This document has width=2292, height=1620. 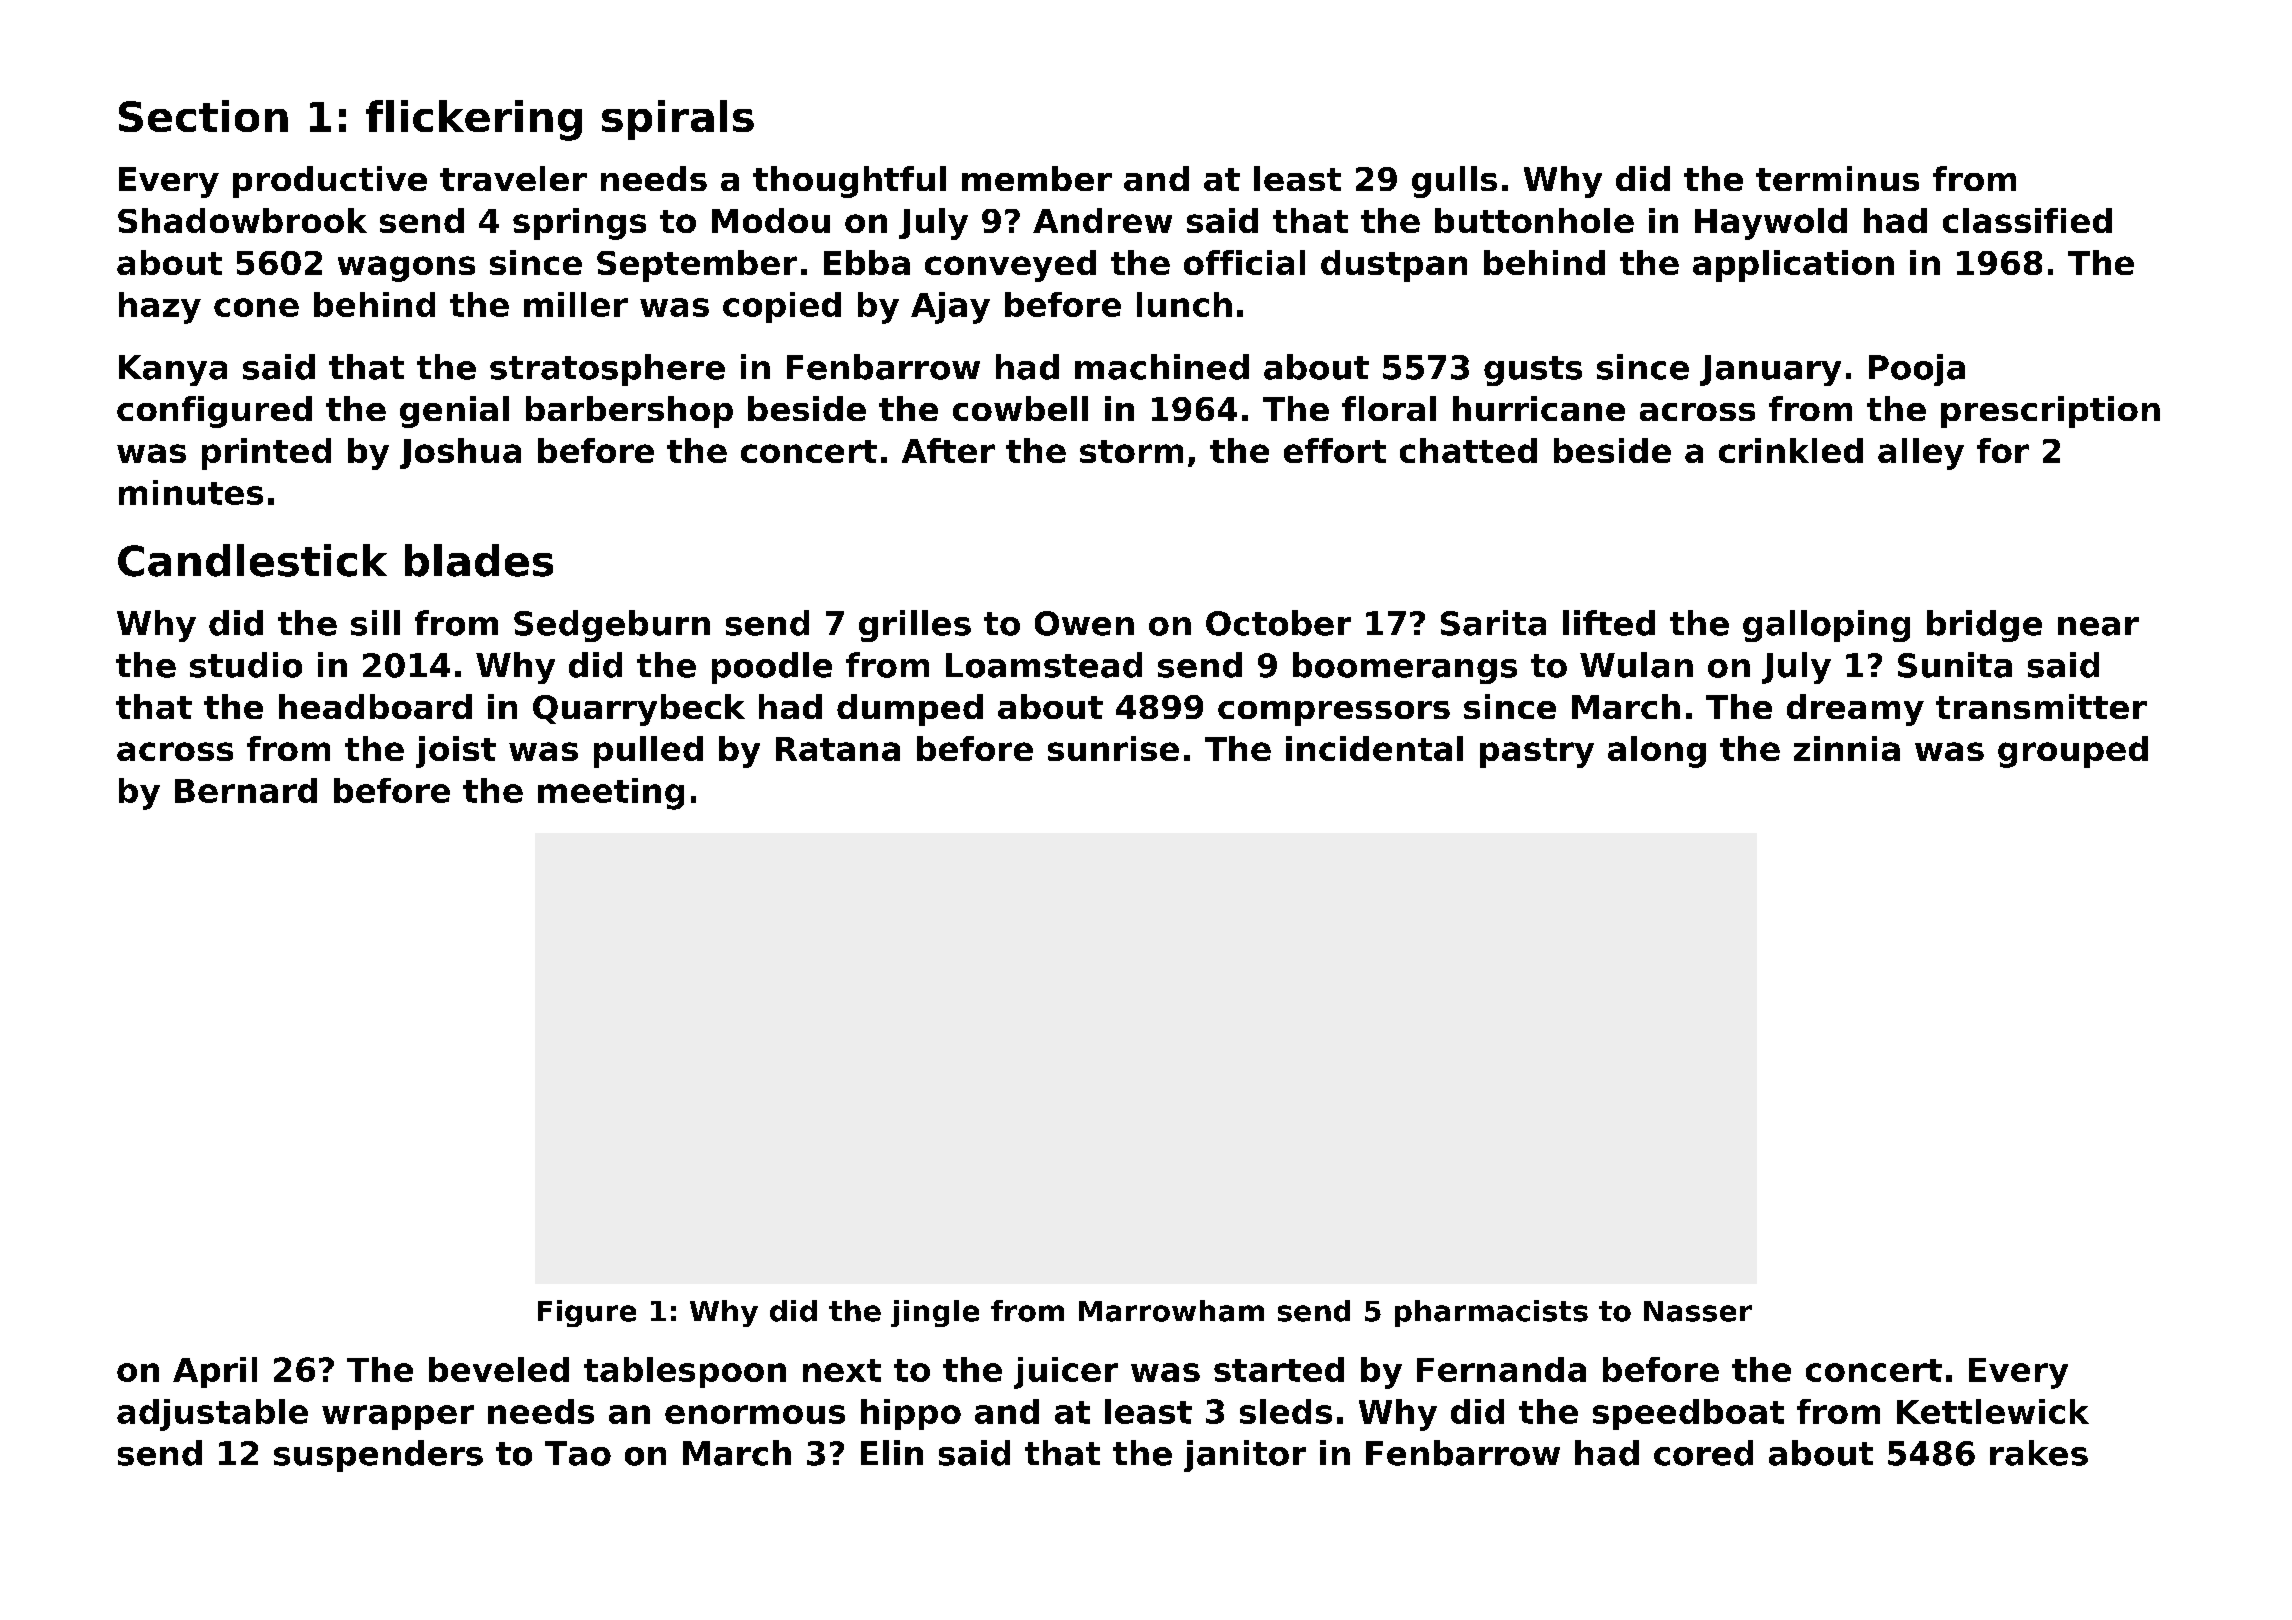 What do you see at coordinates (1793, 266) in the document?
I see `application` at bounding box center [1793, 266].
